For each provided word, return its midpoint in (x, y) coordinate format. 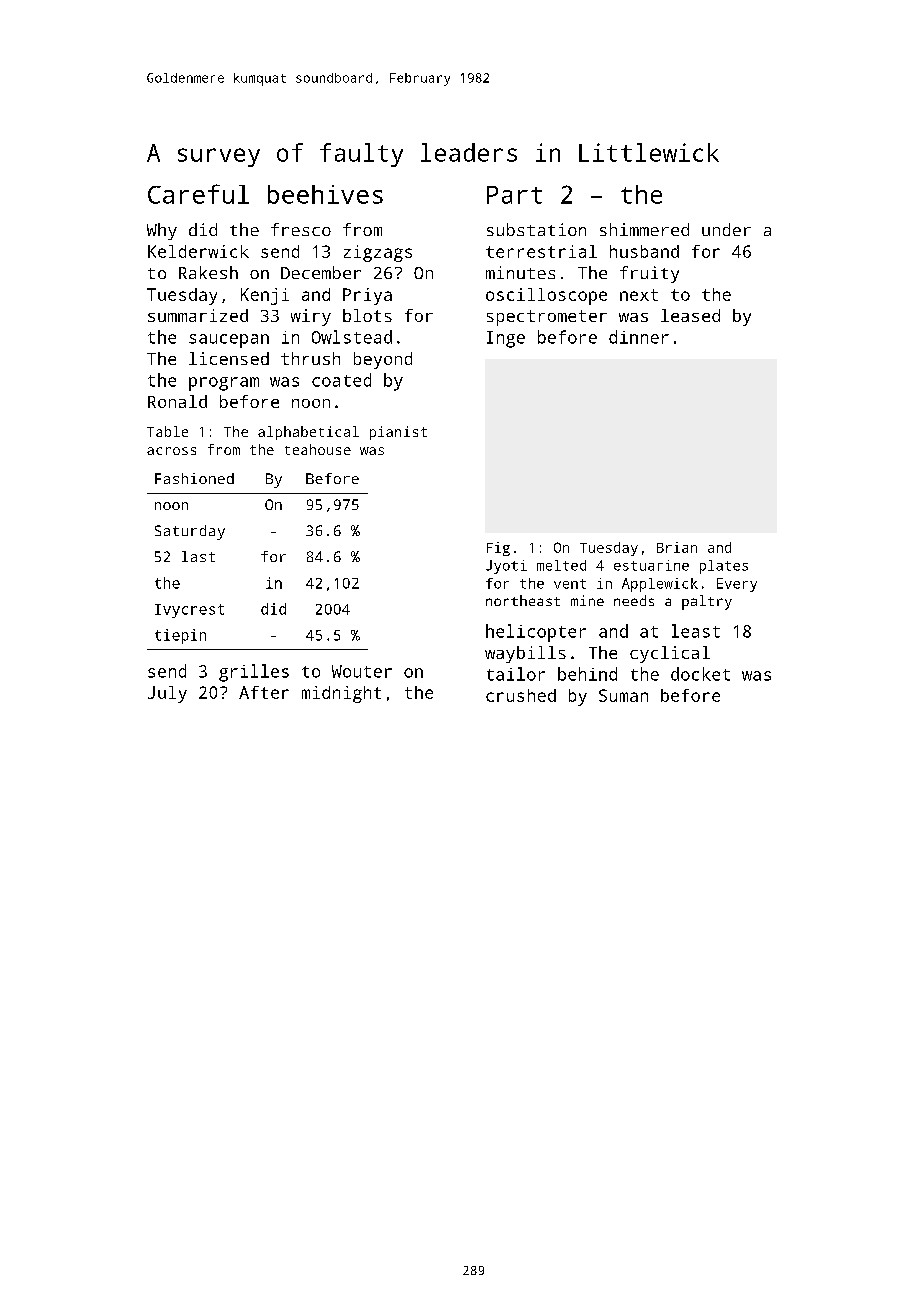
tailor (516, 674)
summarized (198, 315)
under (726, 229)
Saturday (190, 532)
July (167, 694)
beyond (383, 360)
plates (724, 567)
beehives (325, 194)
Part (514, 195)
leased (690, 315)
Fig (498, 549)
